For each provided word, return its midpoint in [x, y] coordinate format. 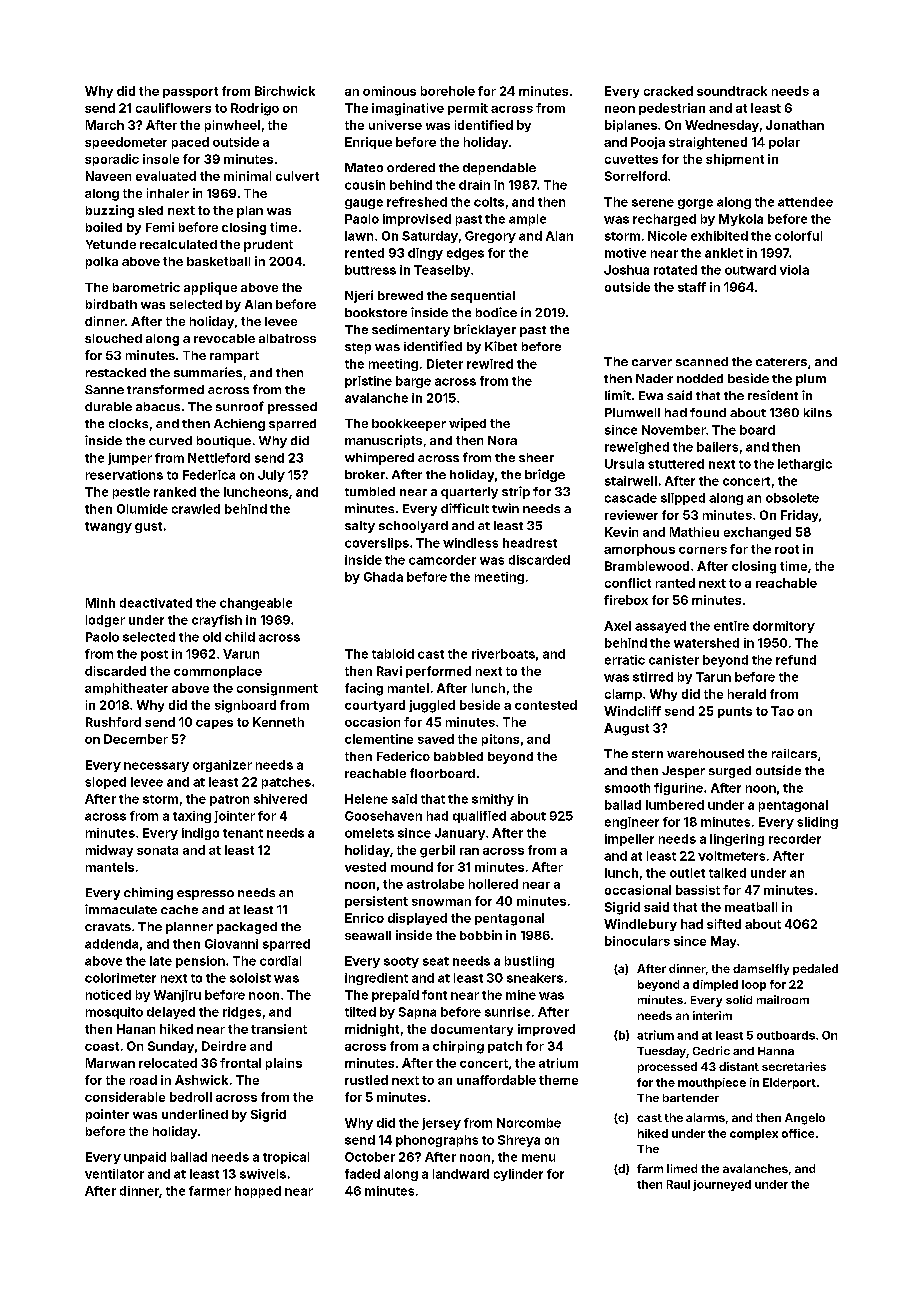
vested [365, 867]
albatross [287, 338]
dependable [499, 169]
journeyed [722, 1185]
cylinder [518, 1175]
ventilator [114, 1174]
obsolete [792, 498]
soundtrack [732, 91]
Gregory [490, 237]
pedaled [815, 969]
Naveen [108, 176]
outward [750, 270]
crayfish [217, 621]
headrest [530, 543]
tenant [243, 833]
